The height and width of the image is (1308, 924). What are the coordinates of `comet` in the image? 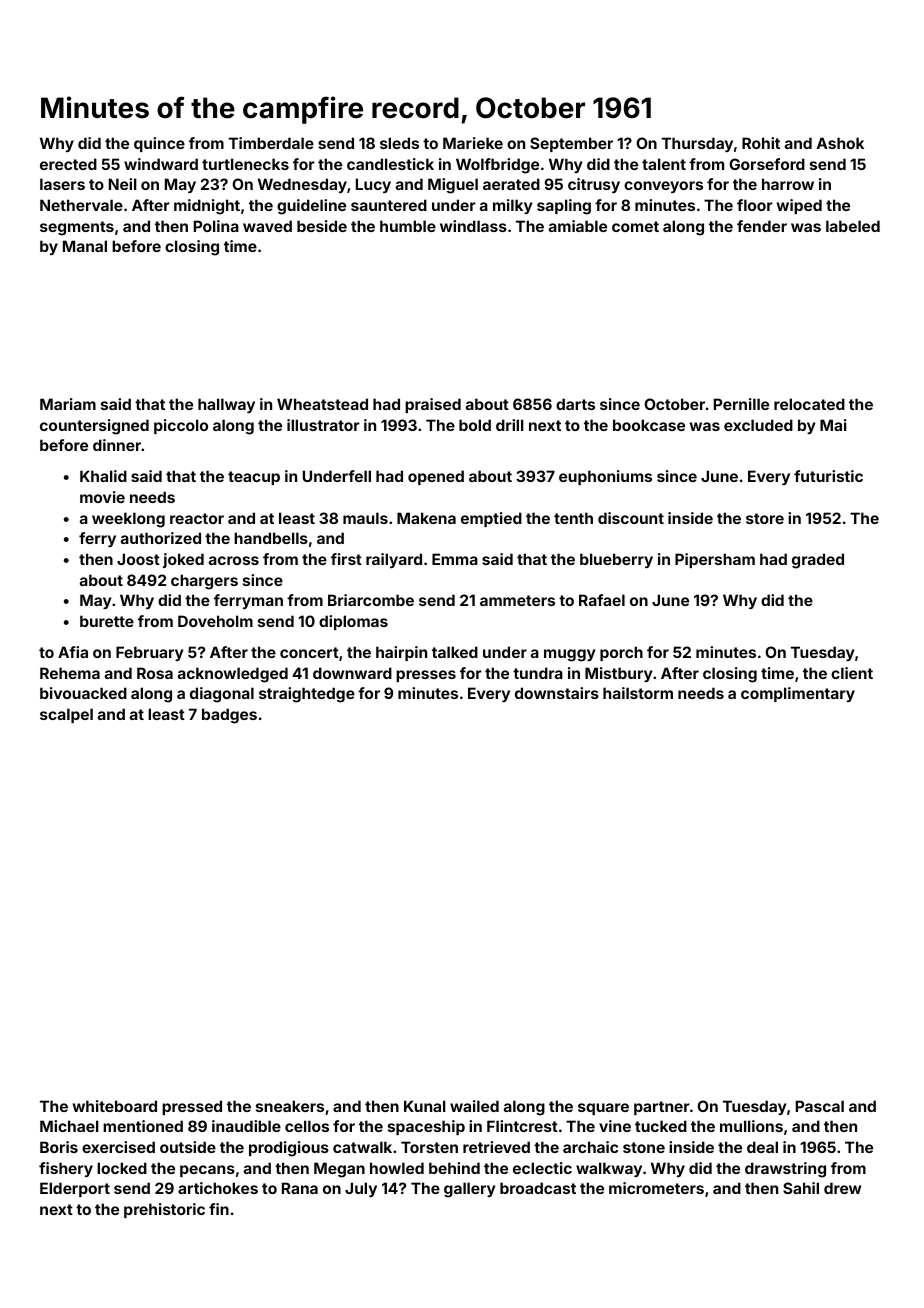 It's located at (635, 226).
